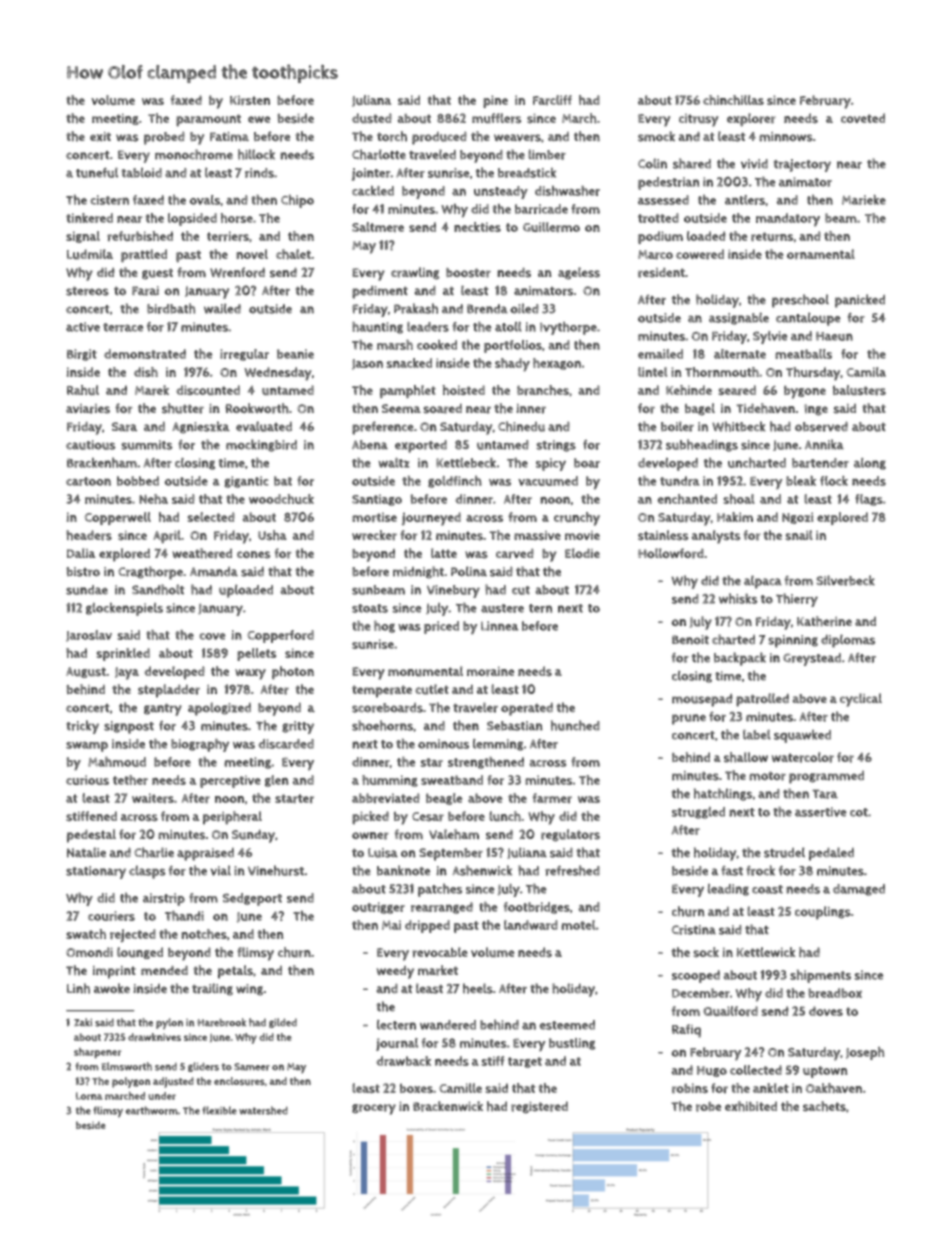 The width and height of the screenshot is (952, 1233). Describe the element at coordinates (250, 100) in the screenshot. I see `Kirsten` at that location.
